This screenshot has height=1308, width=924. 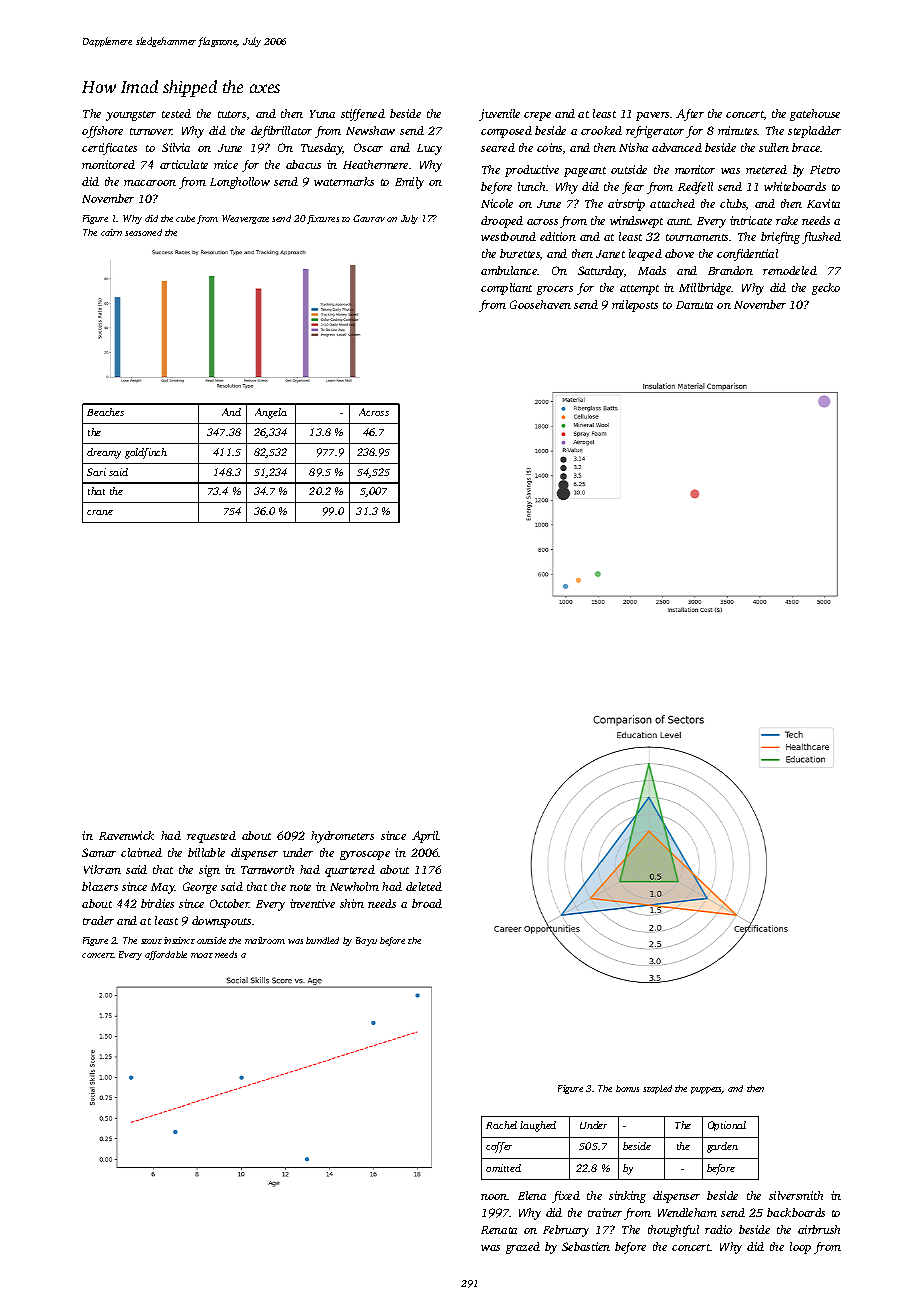 What do you see at coordinates (427, 903) in the screenshot?
I see `broad` at bounding box center [427, 903].
